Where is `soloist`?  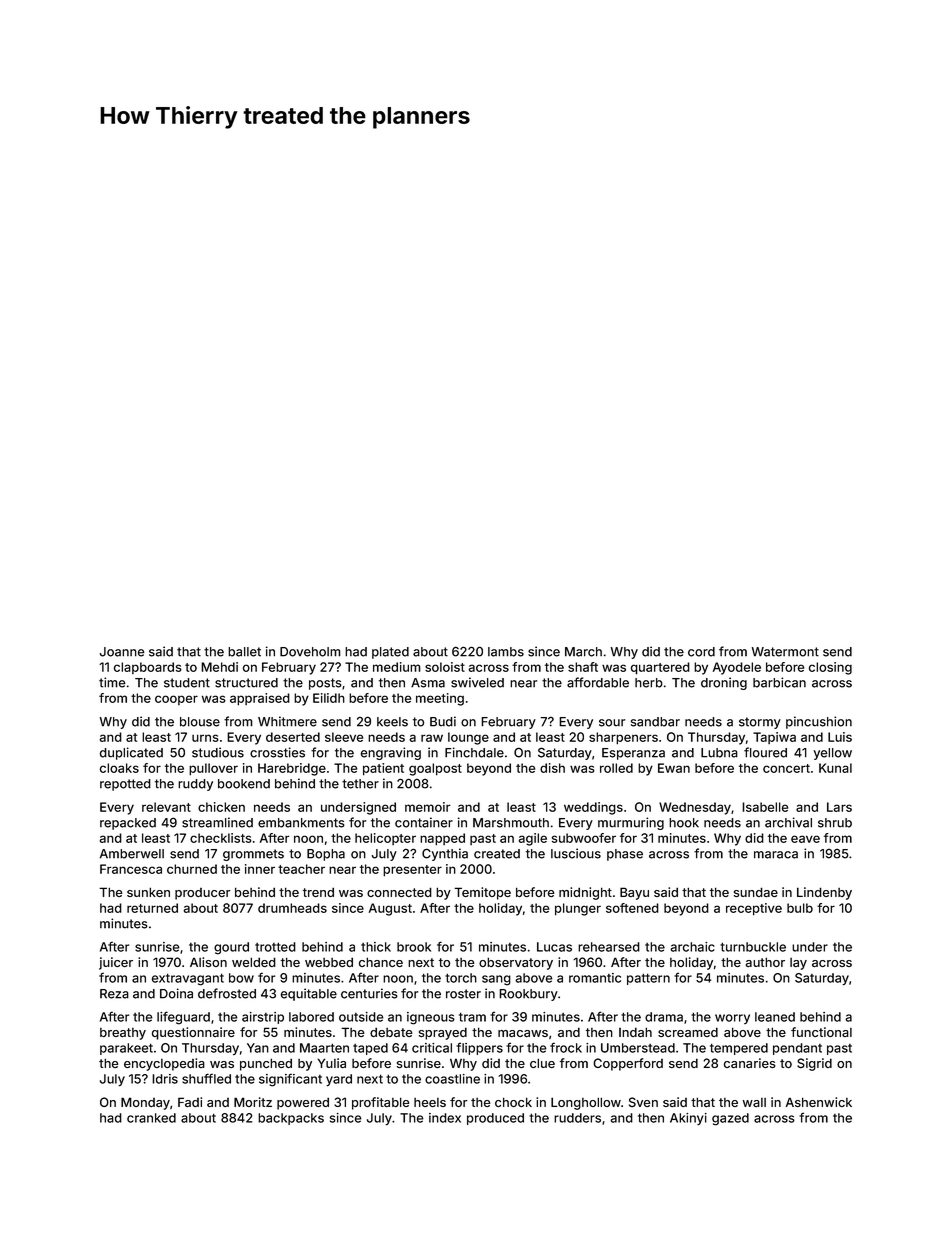 soloist is located at coordinates (445, 667).
